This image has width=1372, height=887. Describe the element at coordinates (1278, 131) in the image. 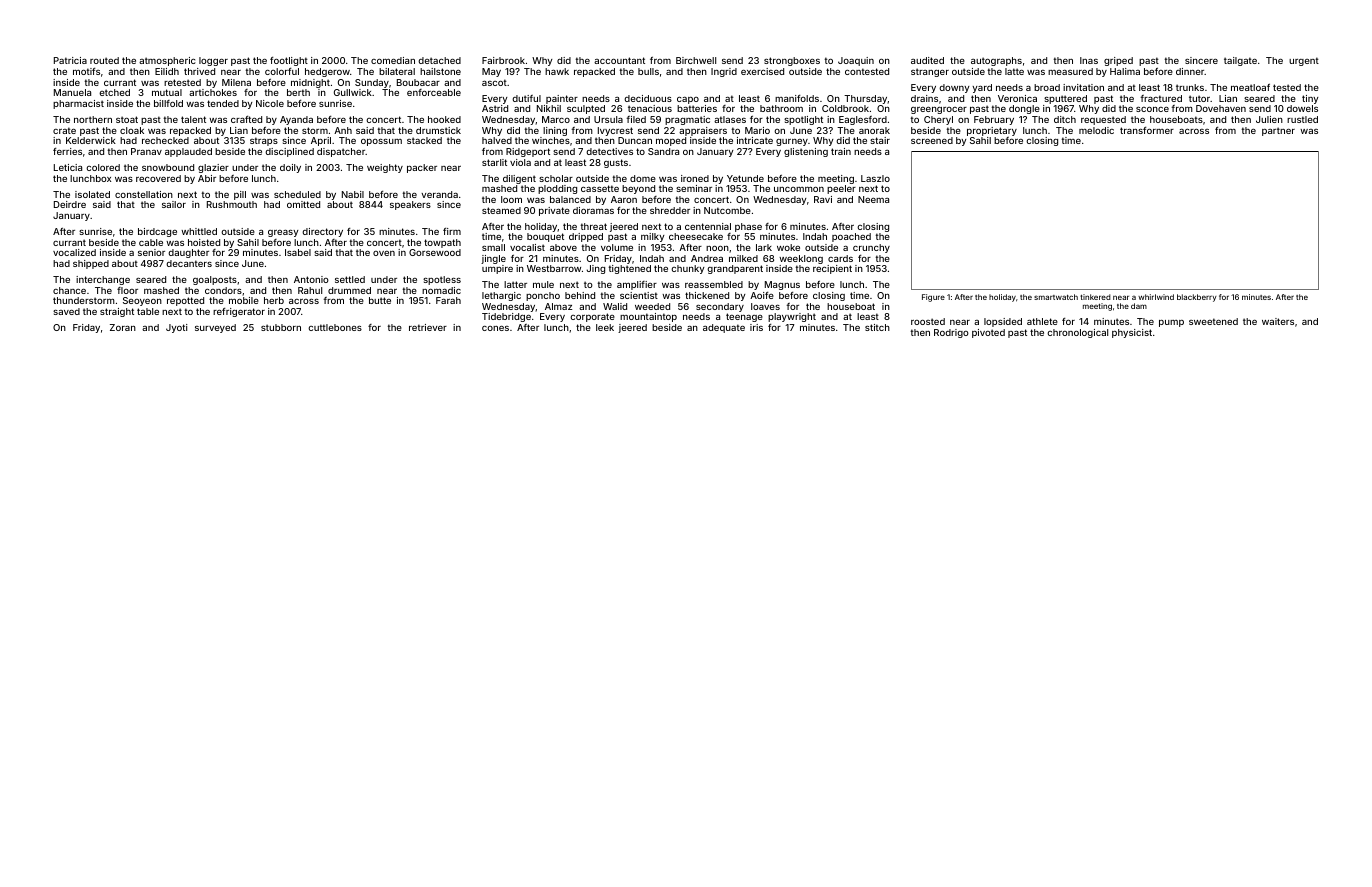

I see `partner` at that location.
